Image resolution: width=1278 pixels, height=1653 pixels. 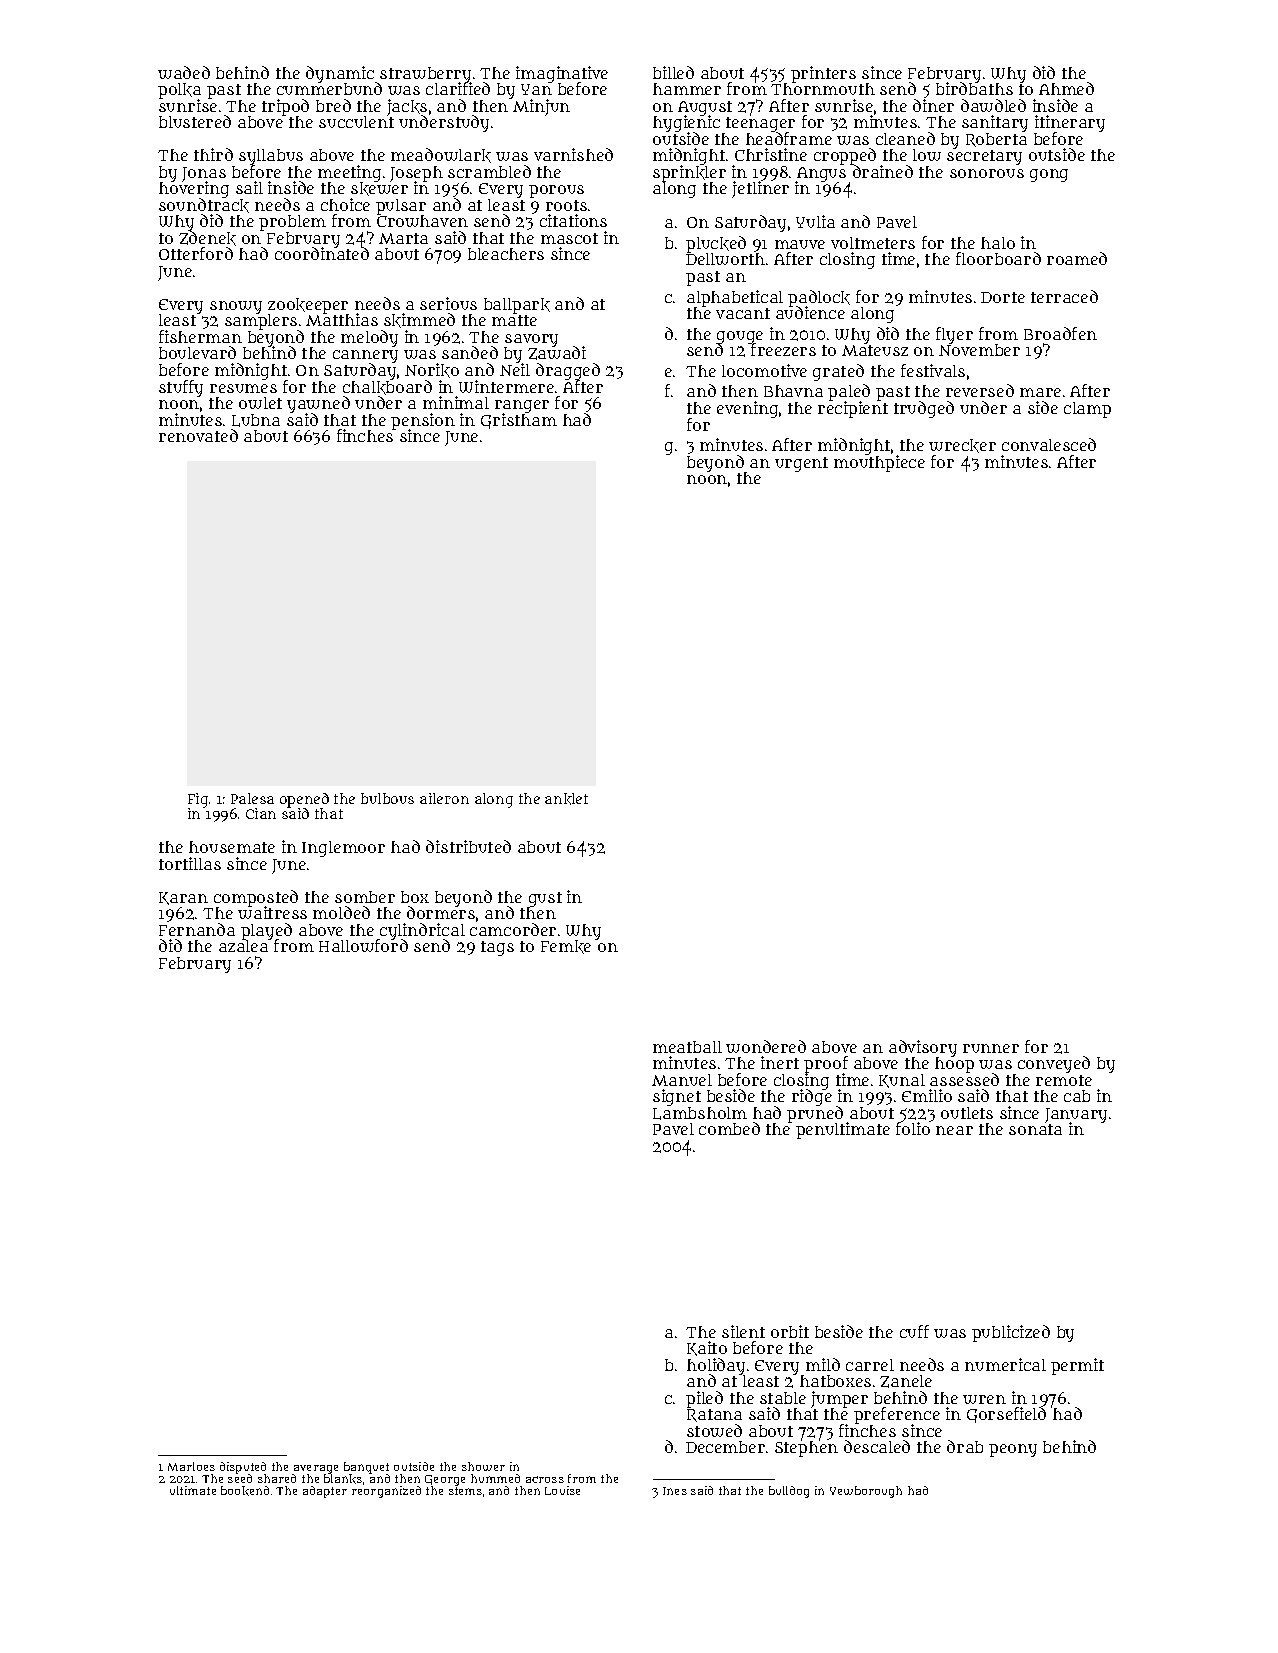 What do you see at coordinates (365, 357) in the screenshot?
I see `cannery` at bounding box center [365, 357].
